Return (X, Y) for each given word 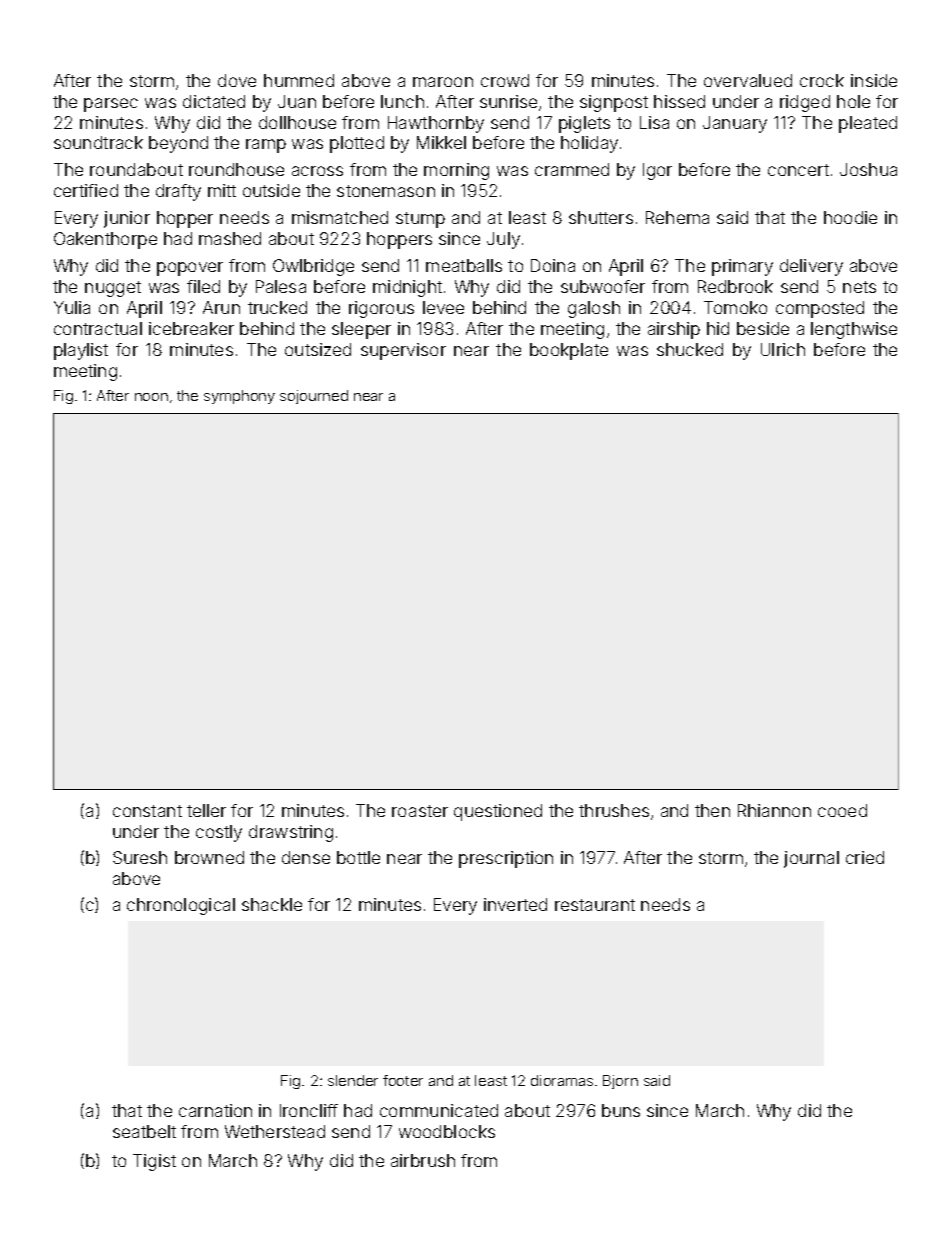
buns (621, 1110)
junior (127, 219)
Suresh (140, 857)
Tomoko (735, 307)
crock (822, 80)
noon (151, 397)
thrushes (614, 810)
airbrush (423, 1160)
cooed (842, 810)
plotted (357, 144)
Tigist (154, 1162)
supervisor (403, 351)
